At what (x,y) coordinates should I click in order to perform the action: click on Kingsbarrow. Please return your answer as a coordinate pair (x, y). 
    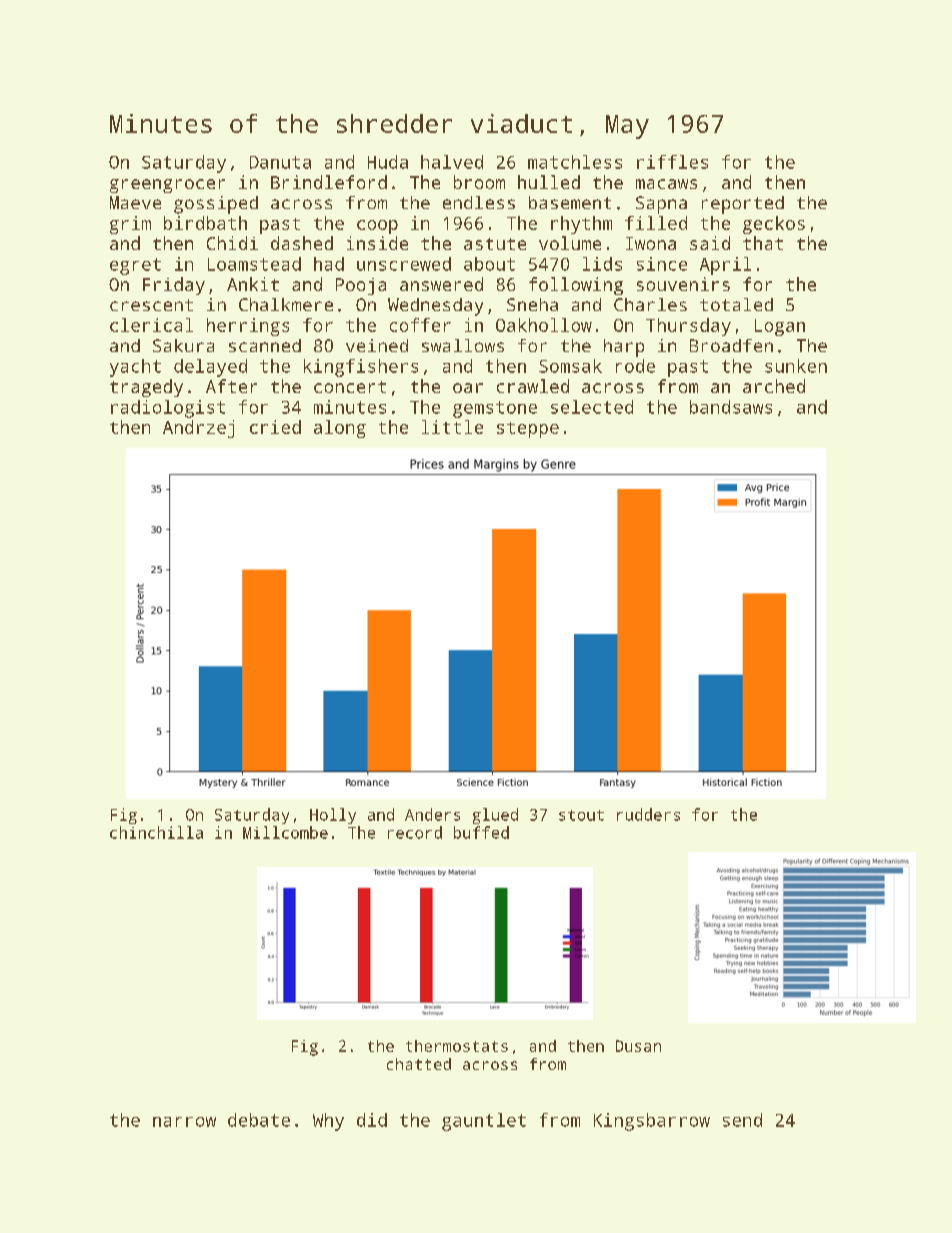
    Looking at the image, I should click on (652, 1122).
